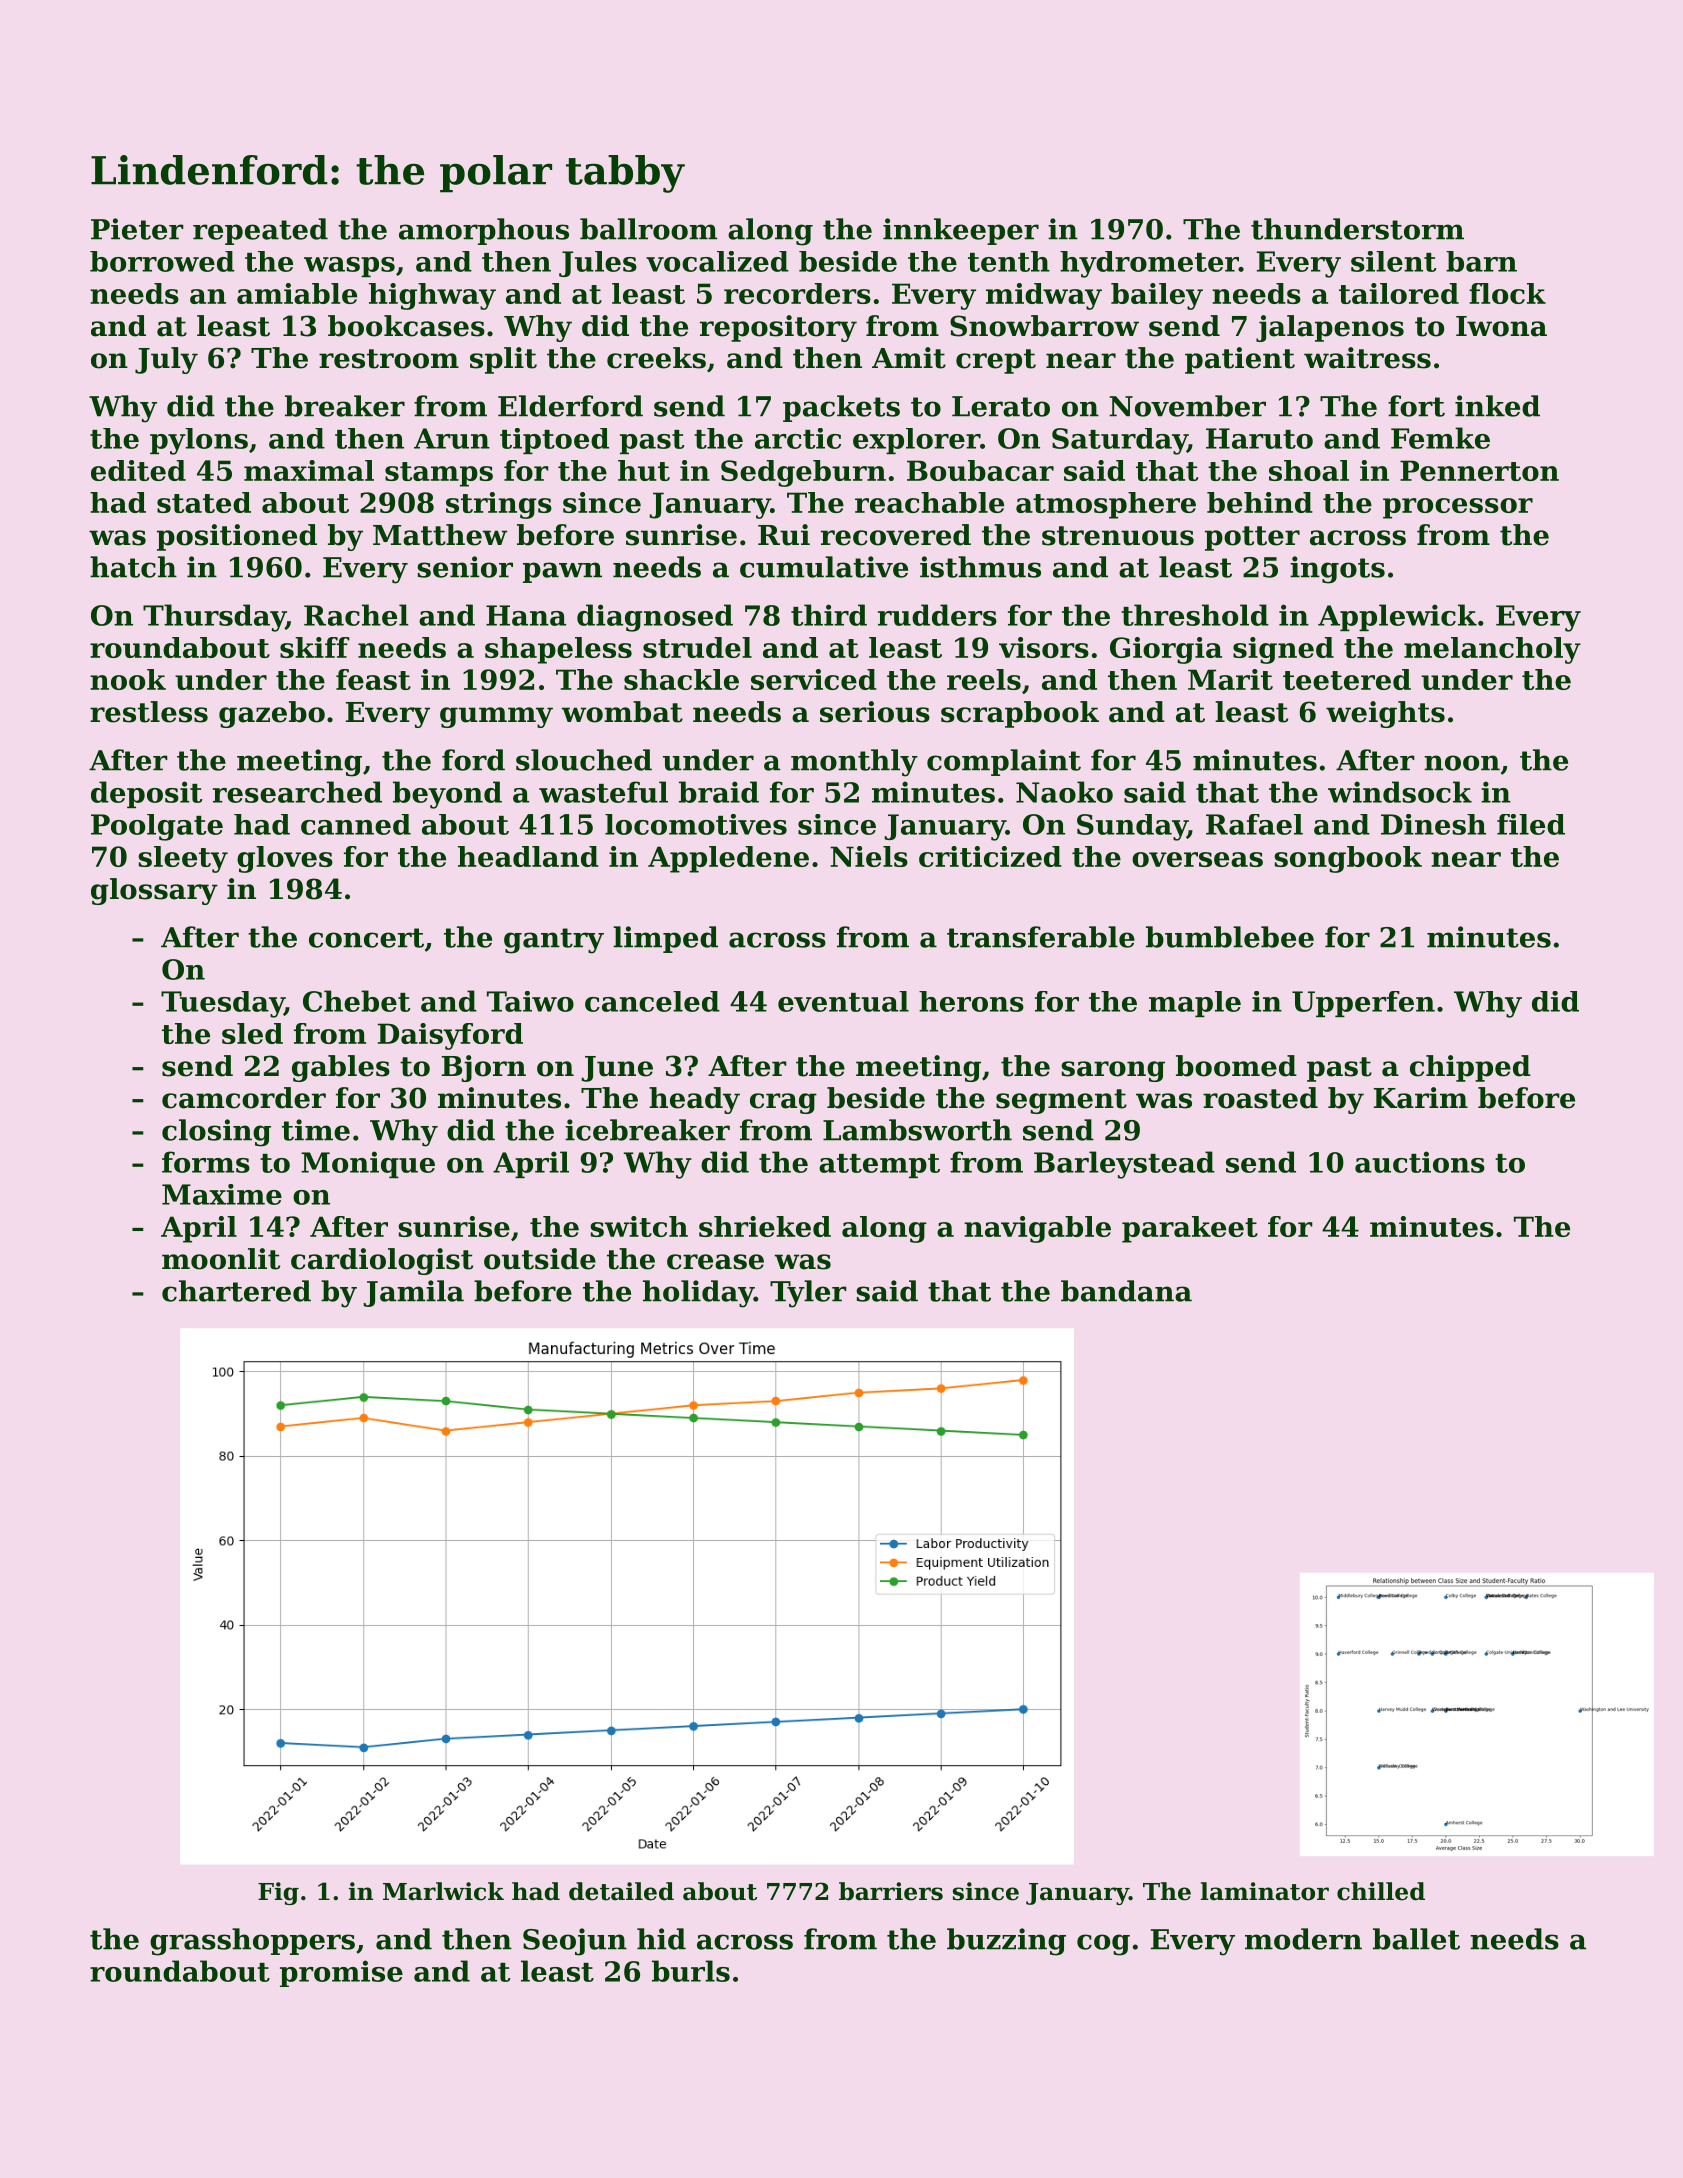  Describe the element at coordinates (808, 1294) in the screenshot. I see `Tyler` at that location.
